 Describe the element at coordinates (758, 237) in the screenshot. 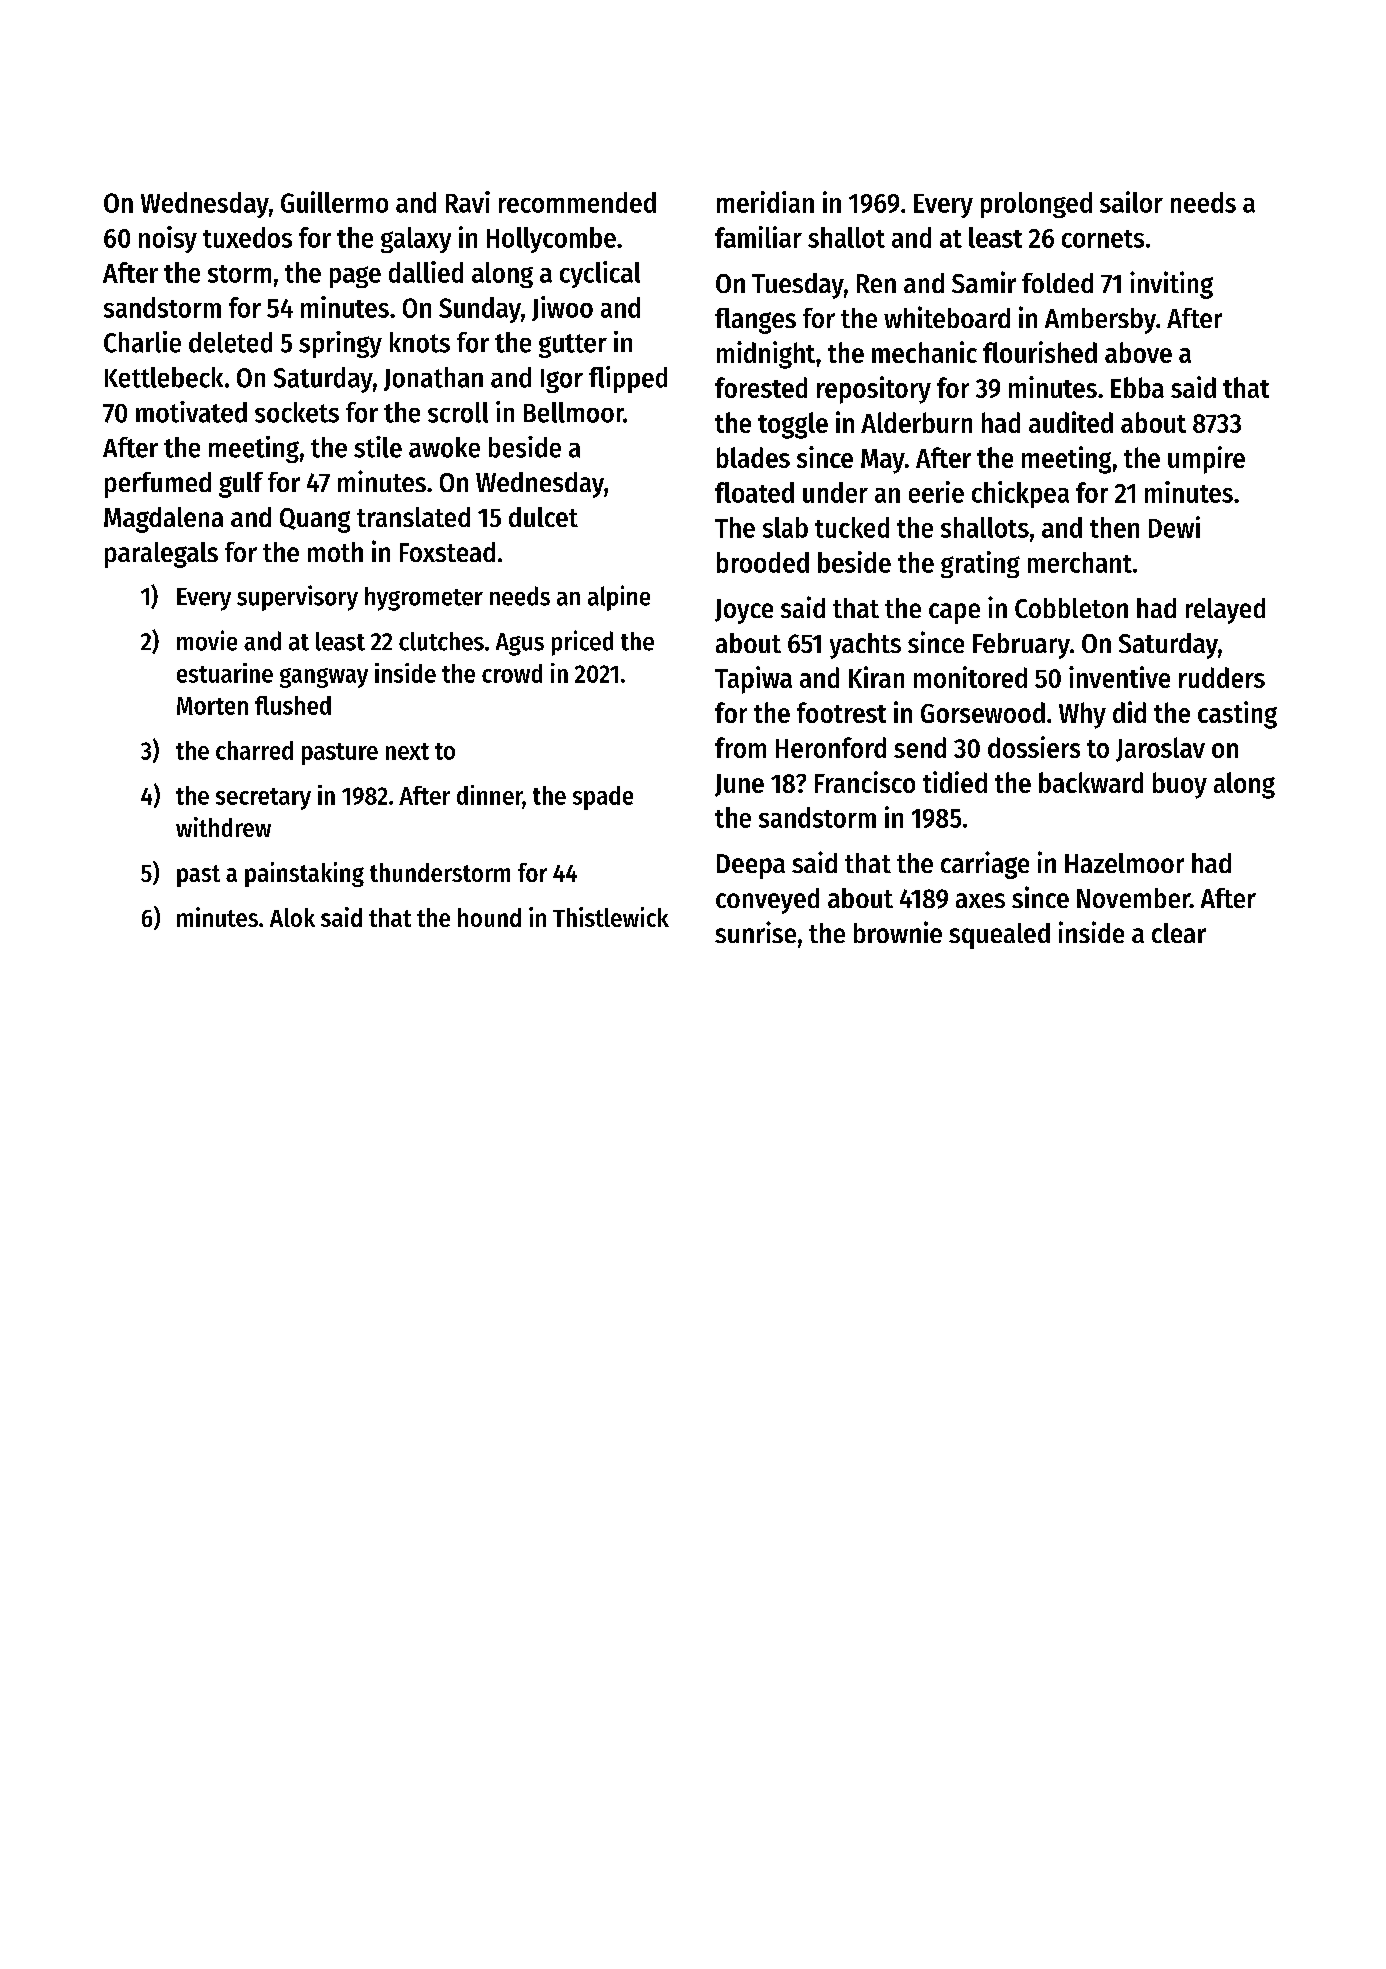

I see `familiar` at that location.
